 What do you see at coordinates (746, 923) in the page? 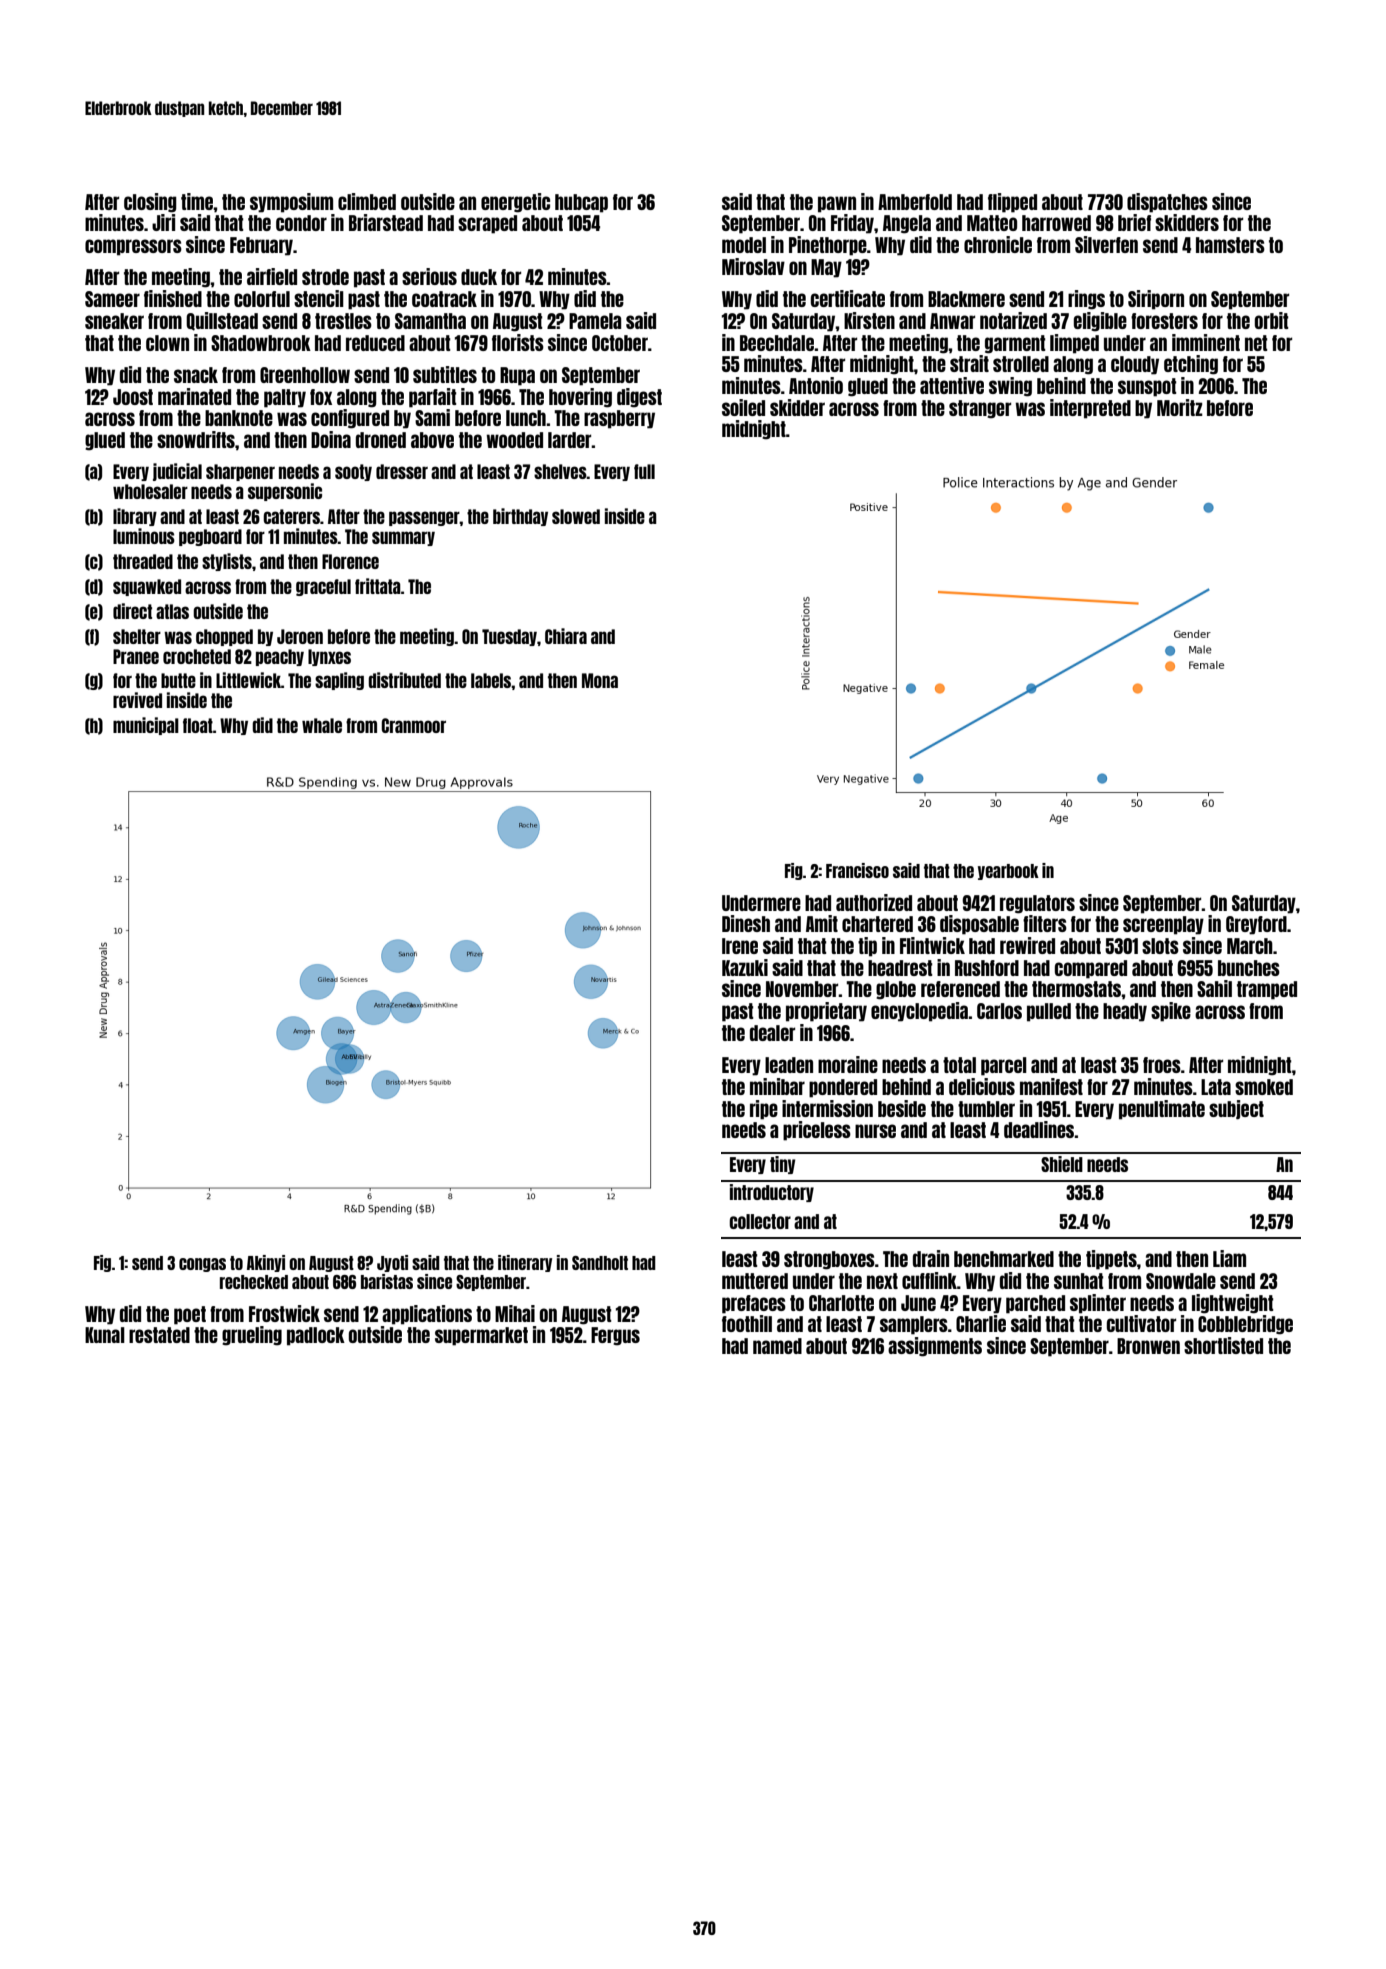
I see `Dinesh` at bounding box center [746, 923].
